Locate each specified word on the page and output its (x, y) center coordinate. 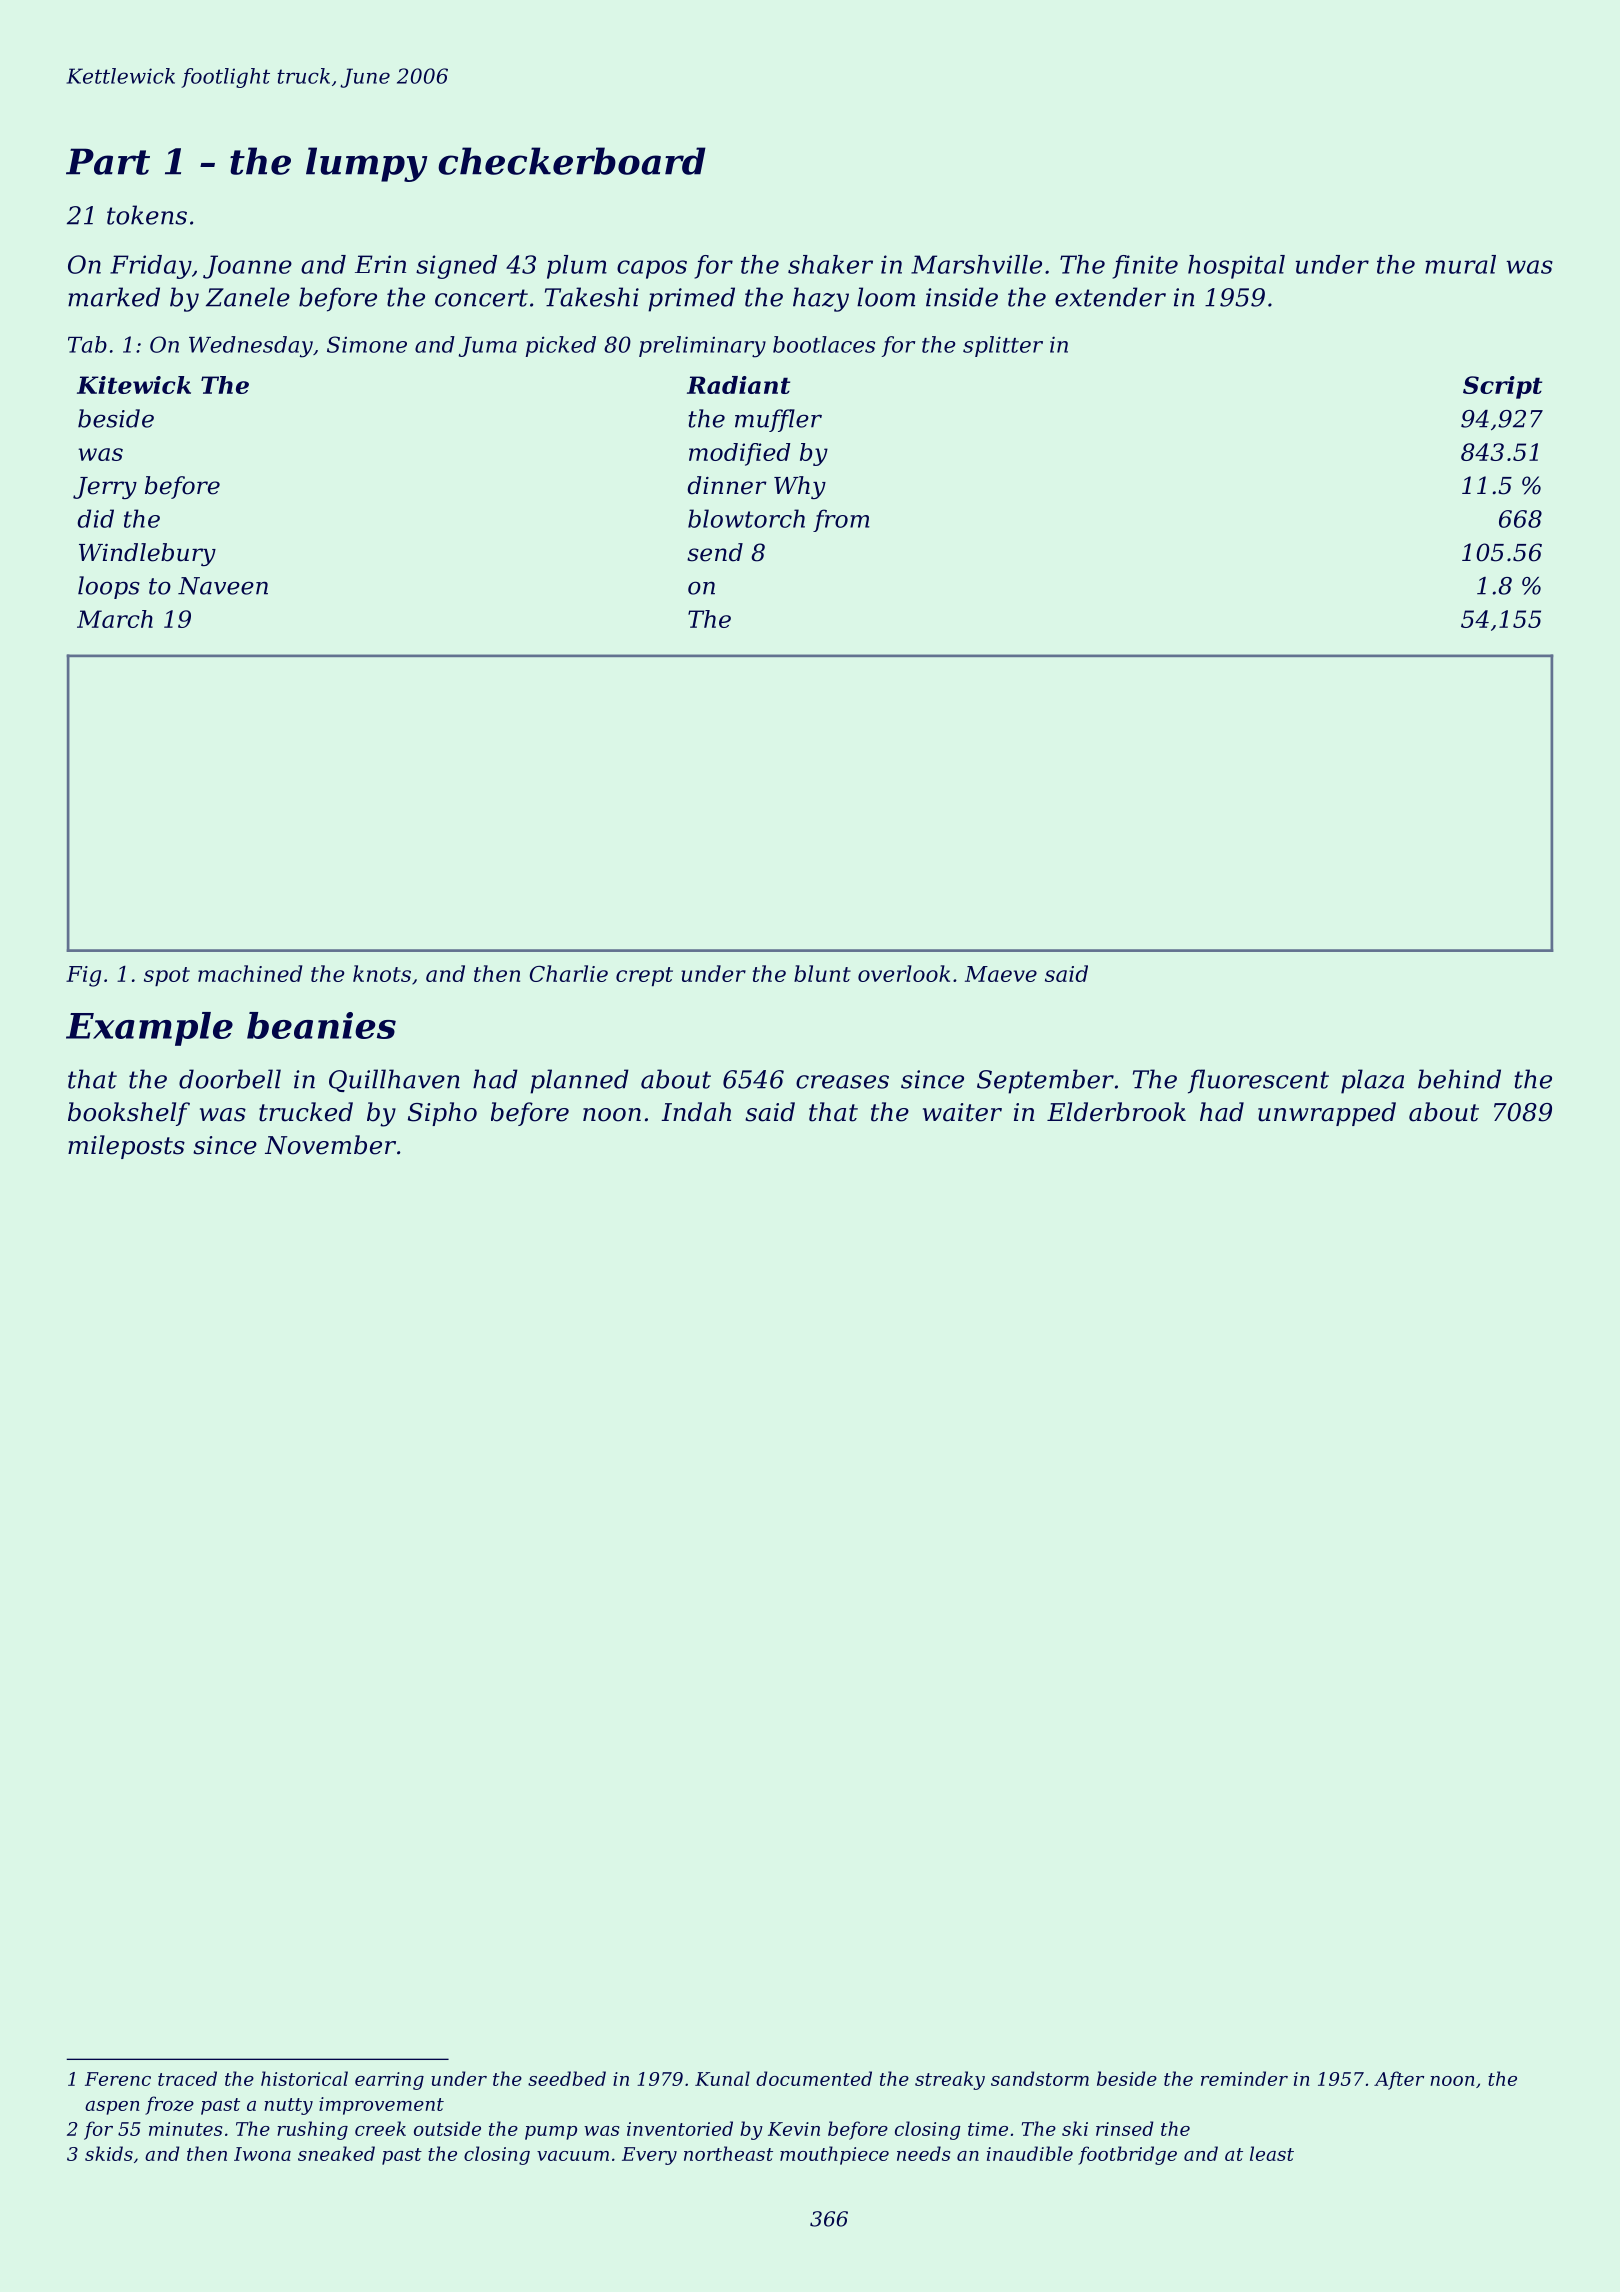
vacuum (573, 2156)
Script (1502, 387)
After (1399, 2080)
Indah (696, 1112)
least (1272, 2153)
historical (304, 2078)
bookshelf (129, 1114)
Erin (380, 264)
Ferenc (118, 2079)
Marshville (976, 264)
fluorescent (1258, 1081)
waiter (962, 1112)
